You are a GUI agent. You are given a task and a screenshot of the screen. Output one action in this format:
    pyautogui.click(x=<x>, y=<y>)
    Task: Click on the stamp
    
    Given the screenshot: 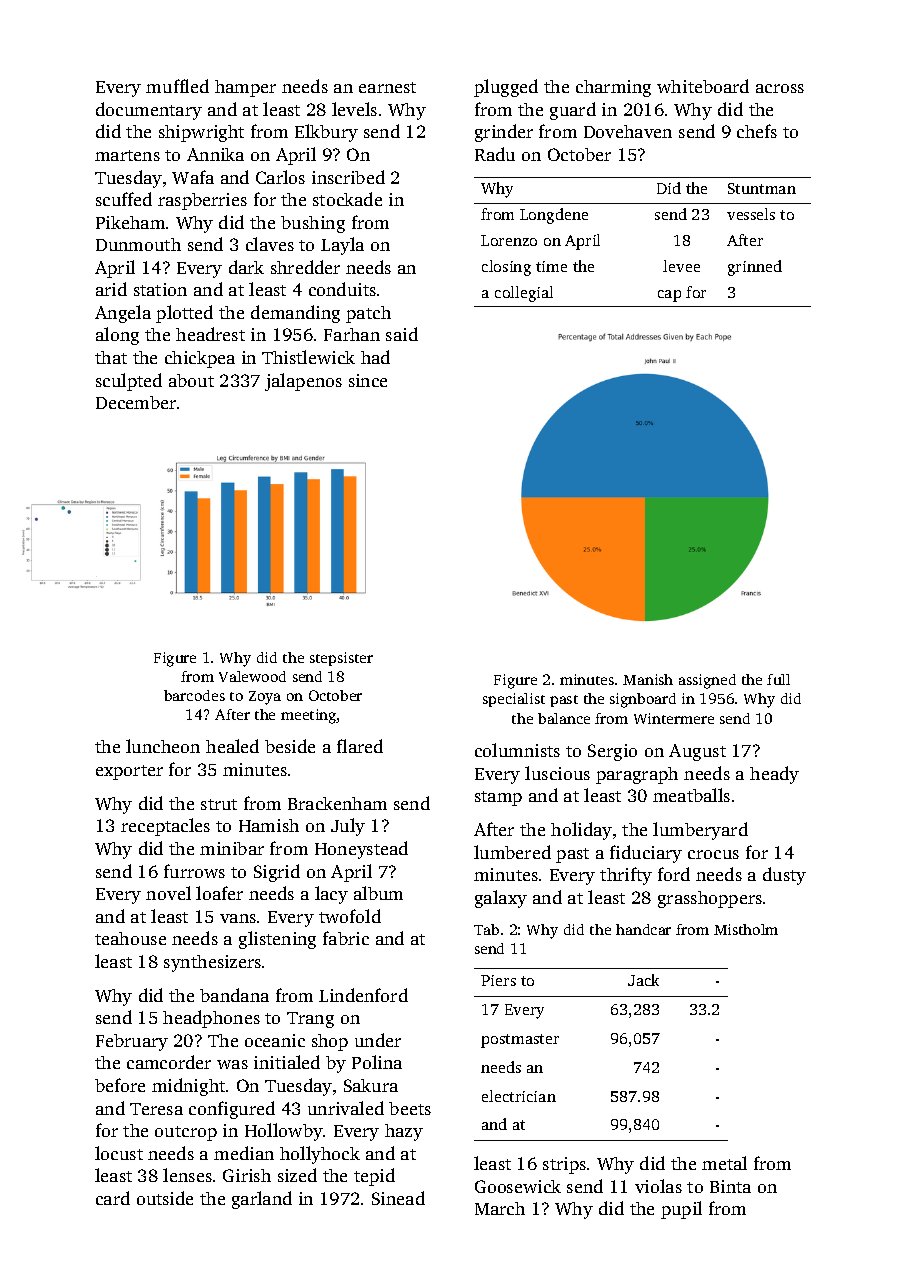 What is the action you would take?
    pyautogui.click(x=498, y=798)
